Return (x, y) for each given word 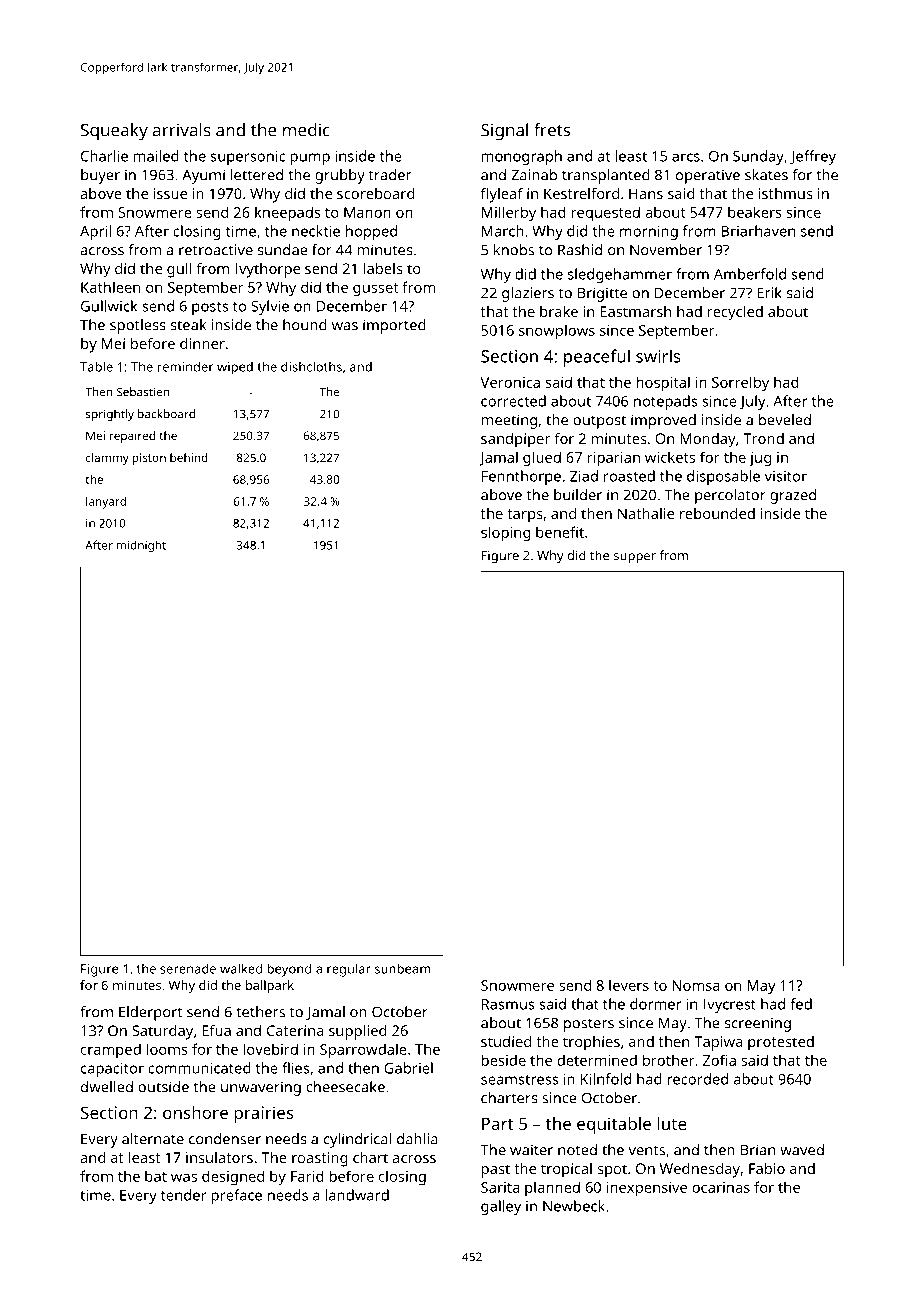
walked (241, 969)
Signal (504, 132)
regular (349, 970)
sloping (506, 534)
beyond (289, 970)
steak (188, 325)
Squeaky (114, 132)
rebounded (717, 513)
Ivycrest (730, 1006)
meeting (509, 421)
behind (189, 457)
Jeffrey (813, 157)
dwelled (107, 1087)
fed (801, 1004)
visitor (786, 476)
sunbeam (403, 969)
